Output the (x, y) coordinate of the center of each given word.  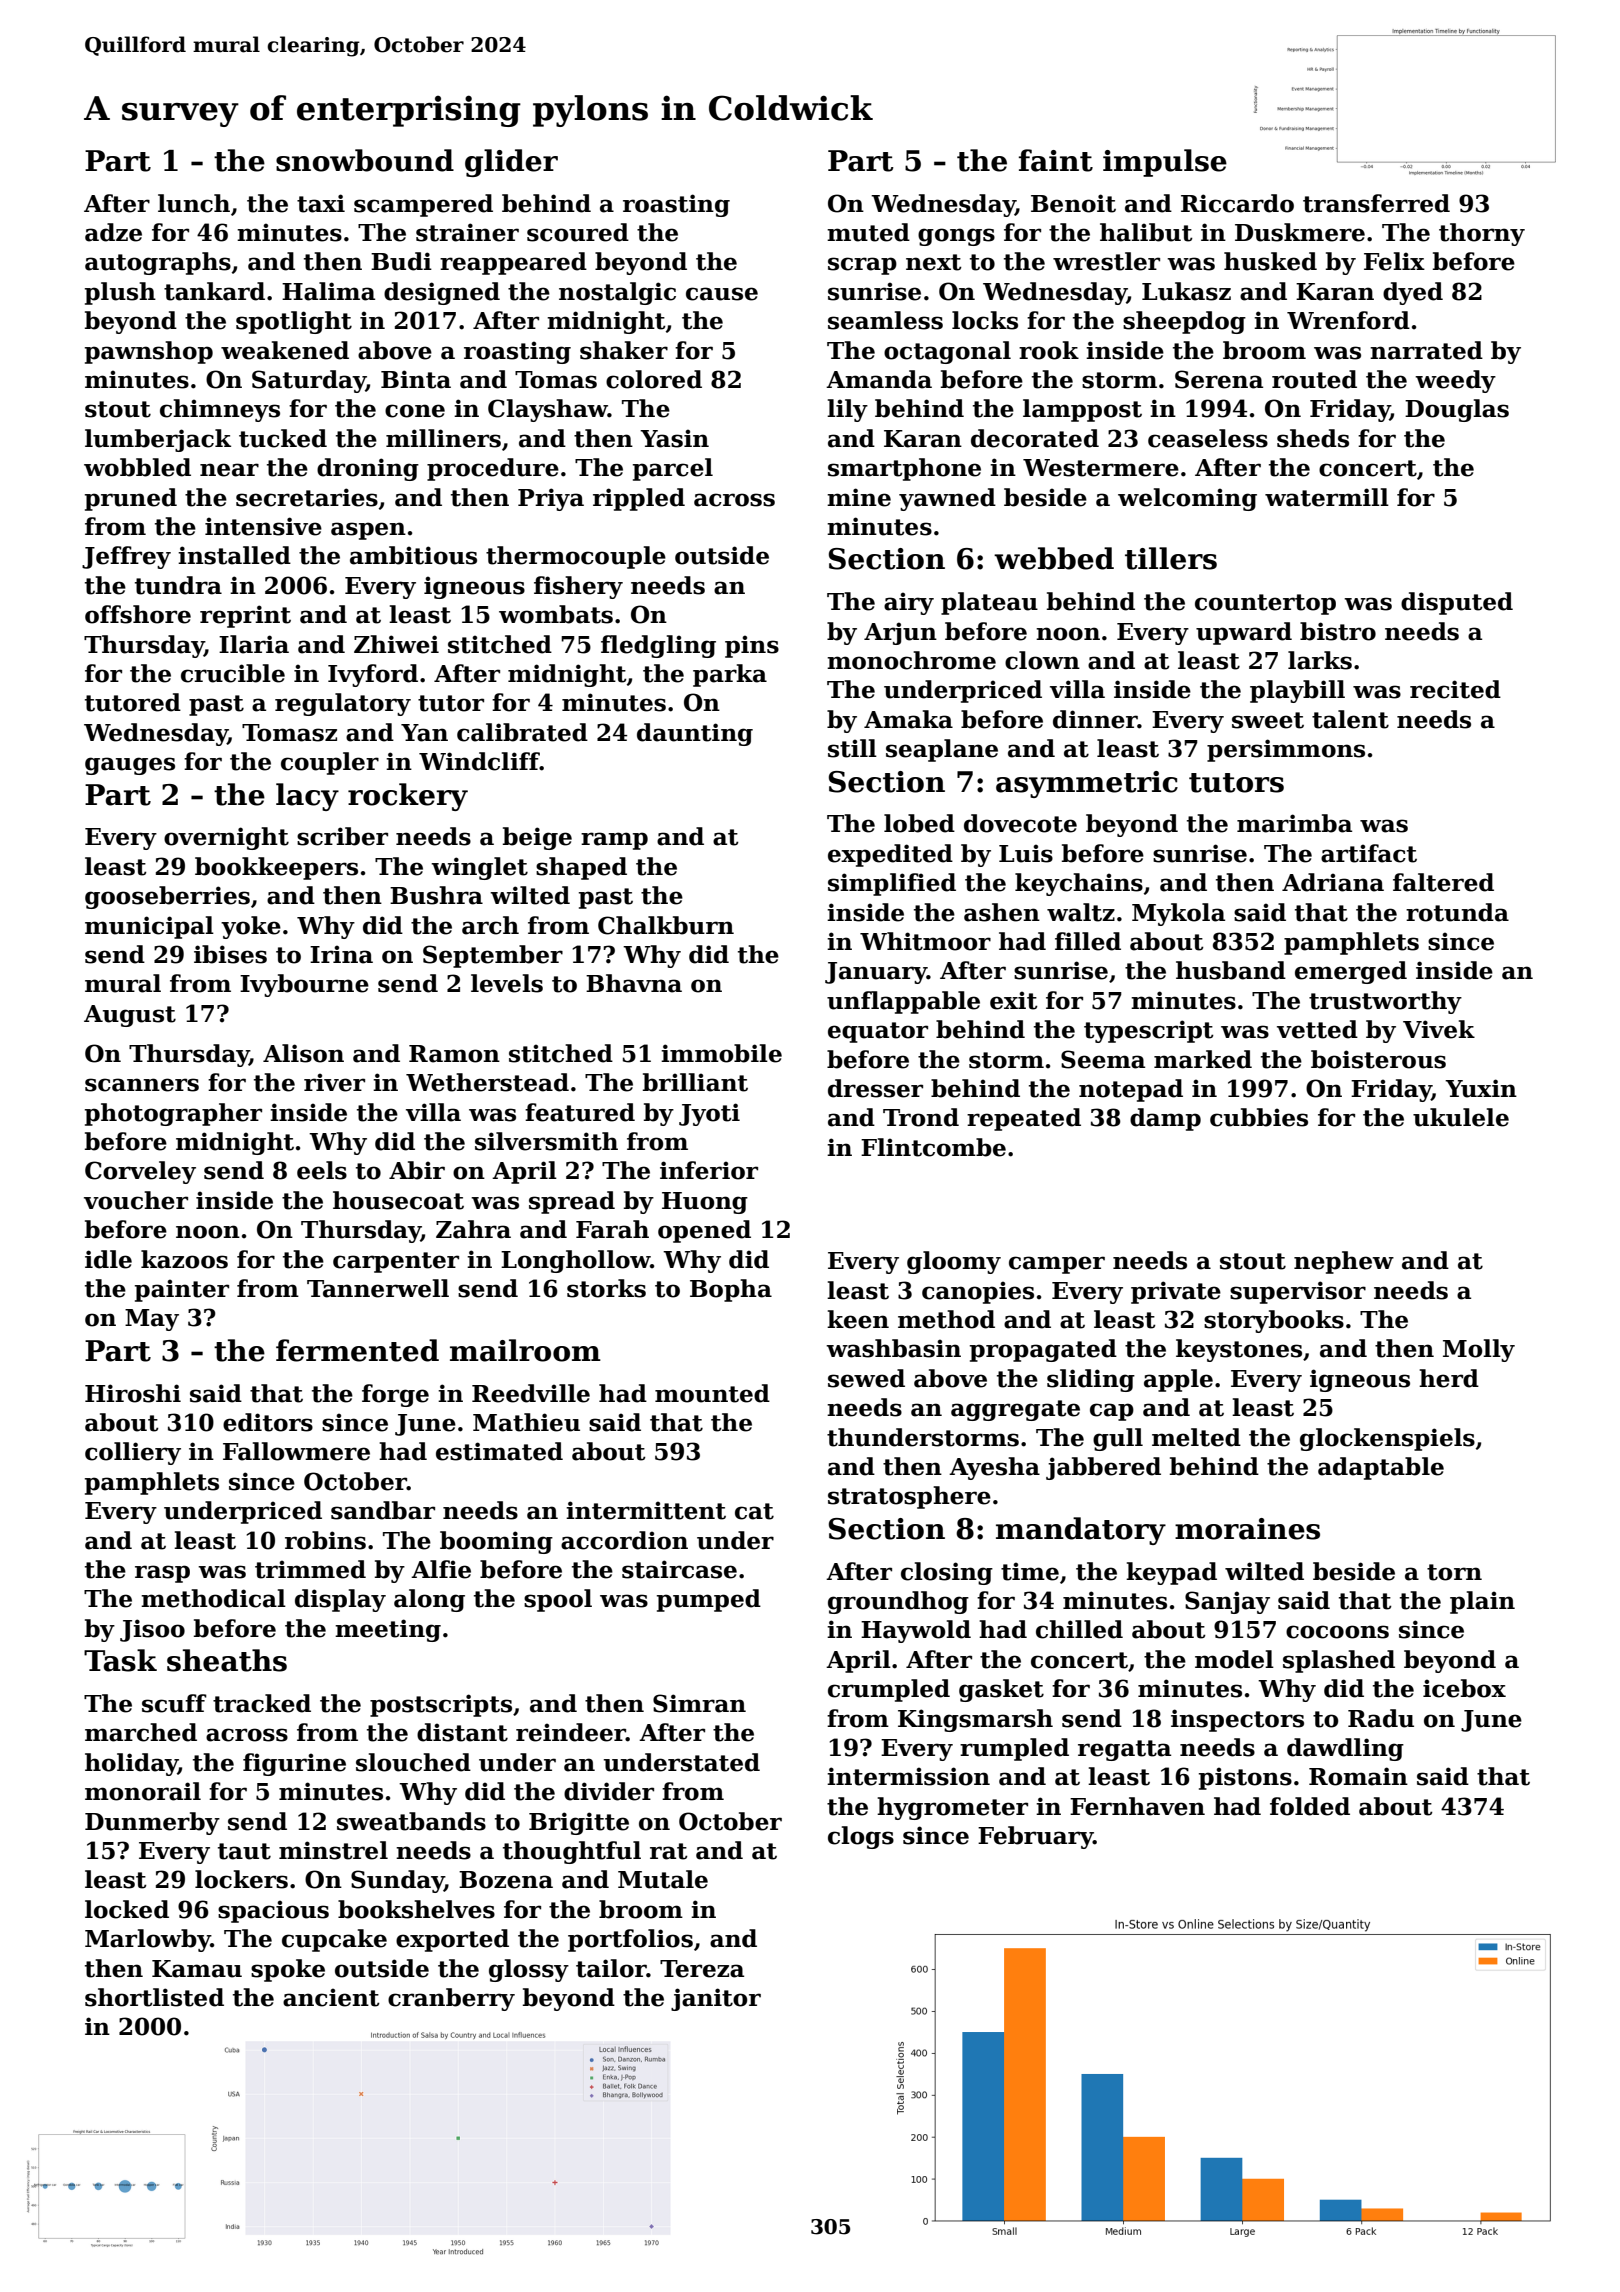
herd (1449, 1378)
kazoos (184, 1259)
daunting (695, 734)
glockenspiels (1387, 1439)
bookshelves (416, 1909)
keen (858, 1319)
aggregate (1015, 1410)
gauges (130, 766)
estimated (499, 1451)
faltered (1443, 882)
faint (1056, 160)
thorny (1482, 234)
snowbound (365, 160)
